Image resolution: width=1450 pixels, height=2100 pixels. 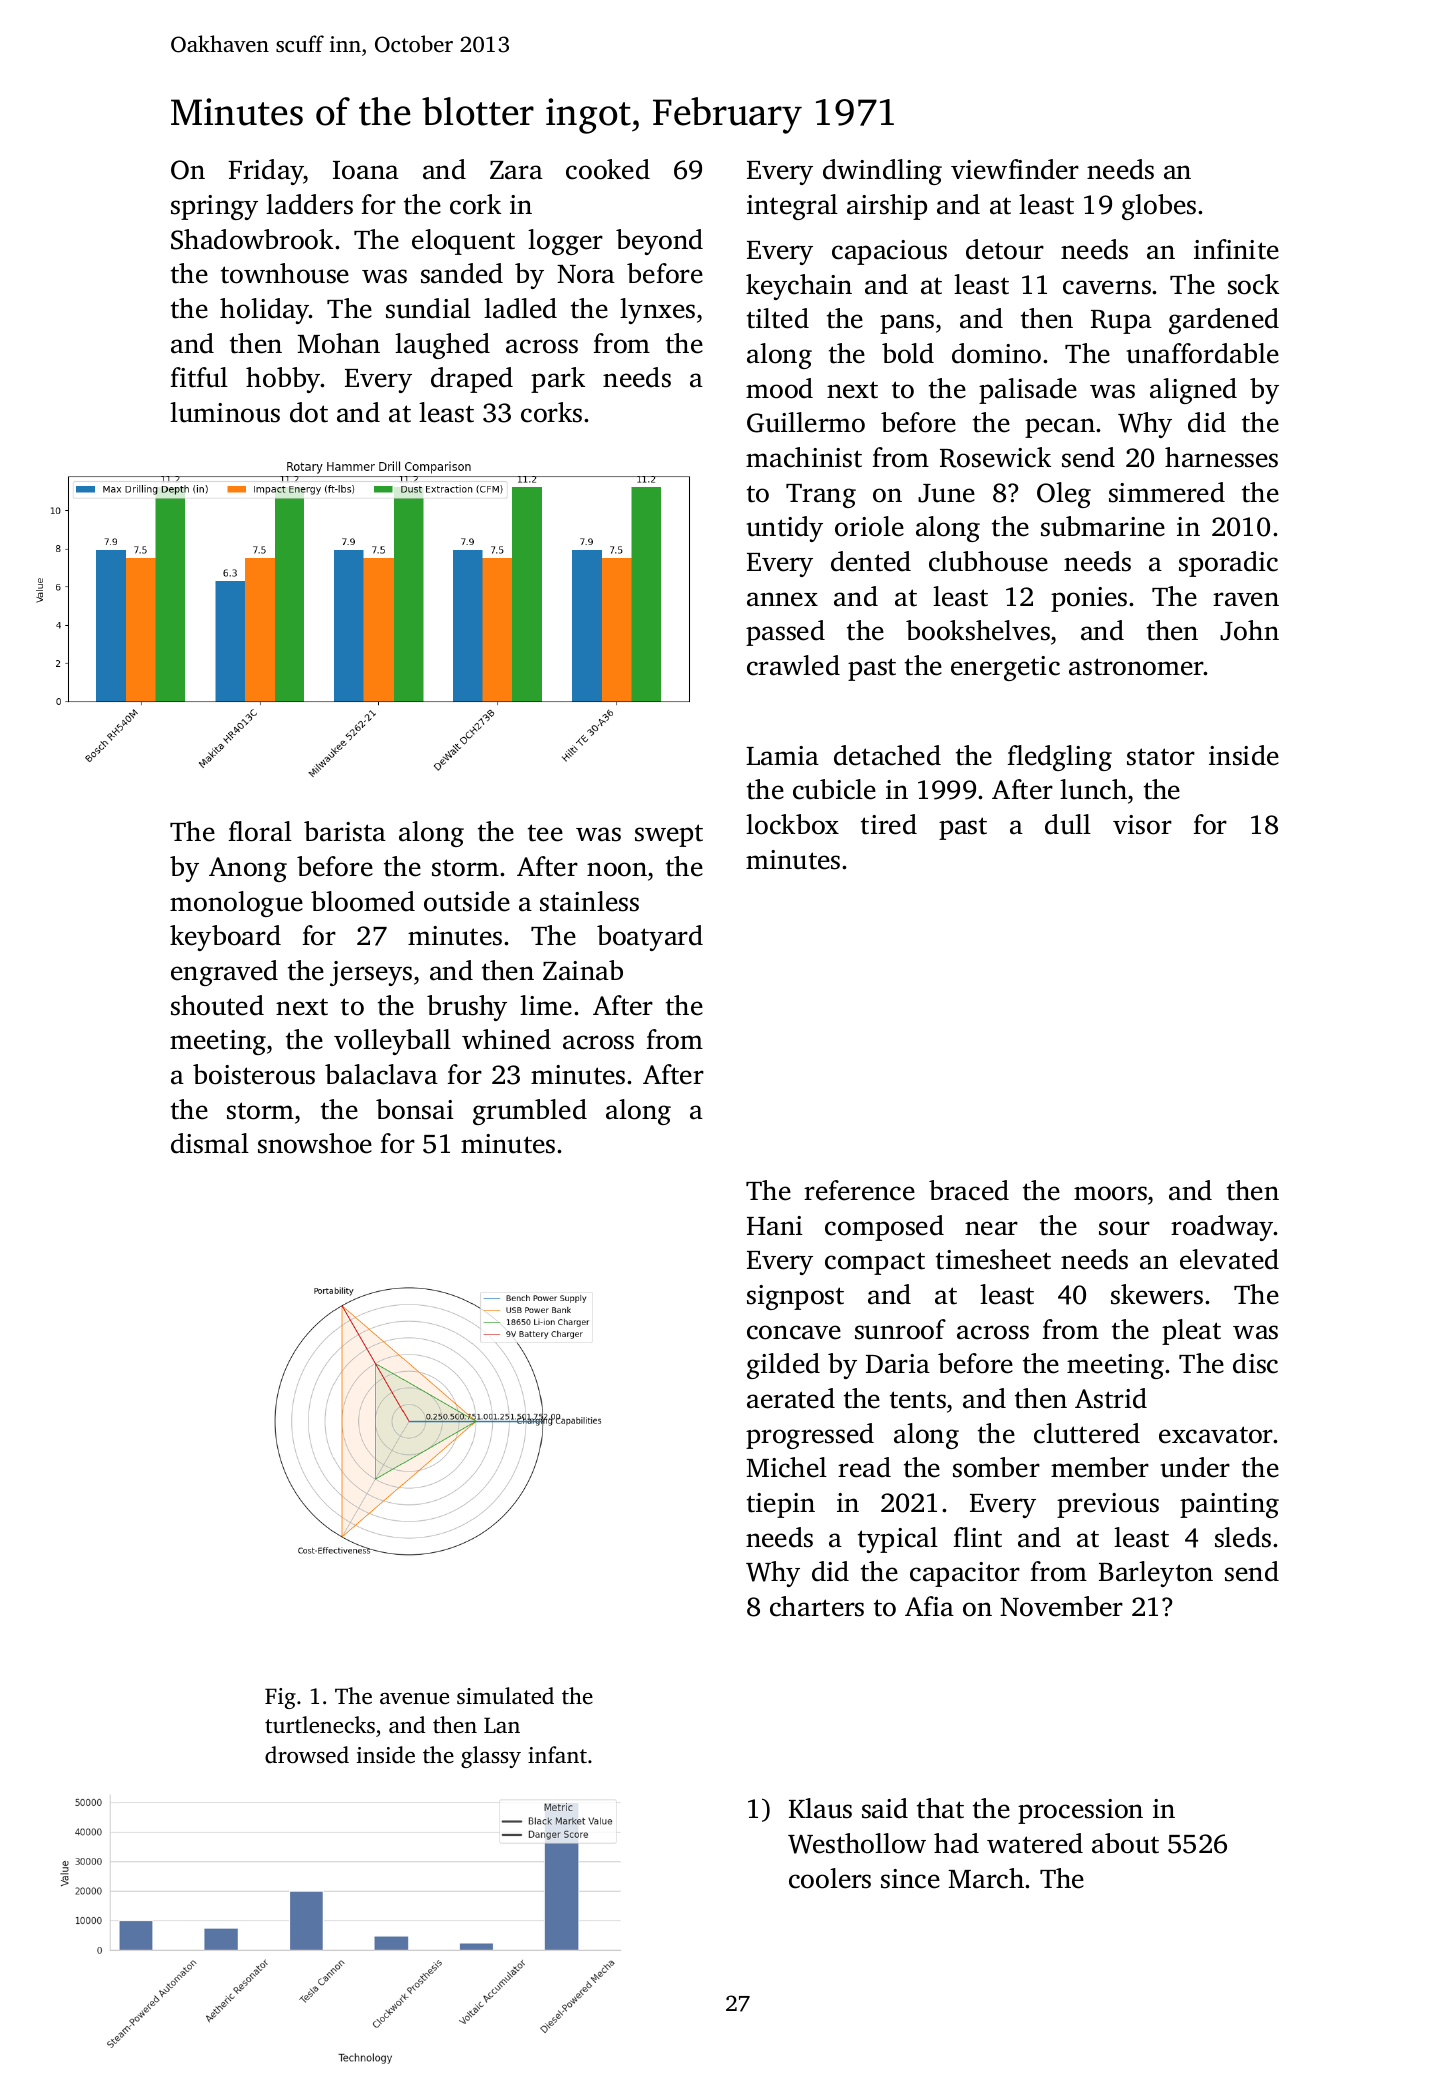 What do you see at coordinates (783, 1366) in the image?
I see `gilded` at bounding box center [783, 1366].
